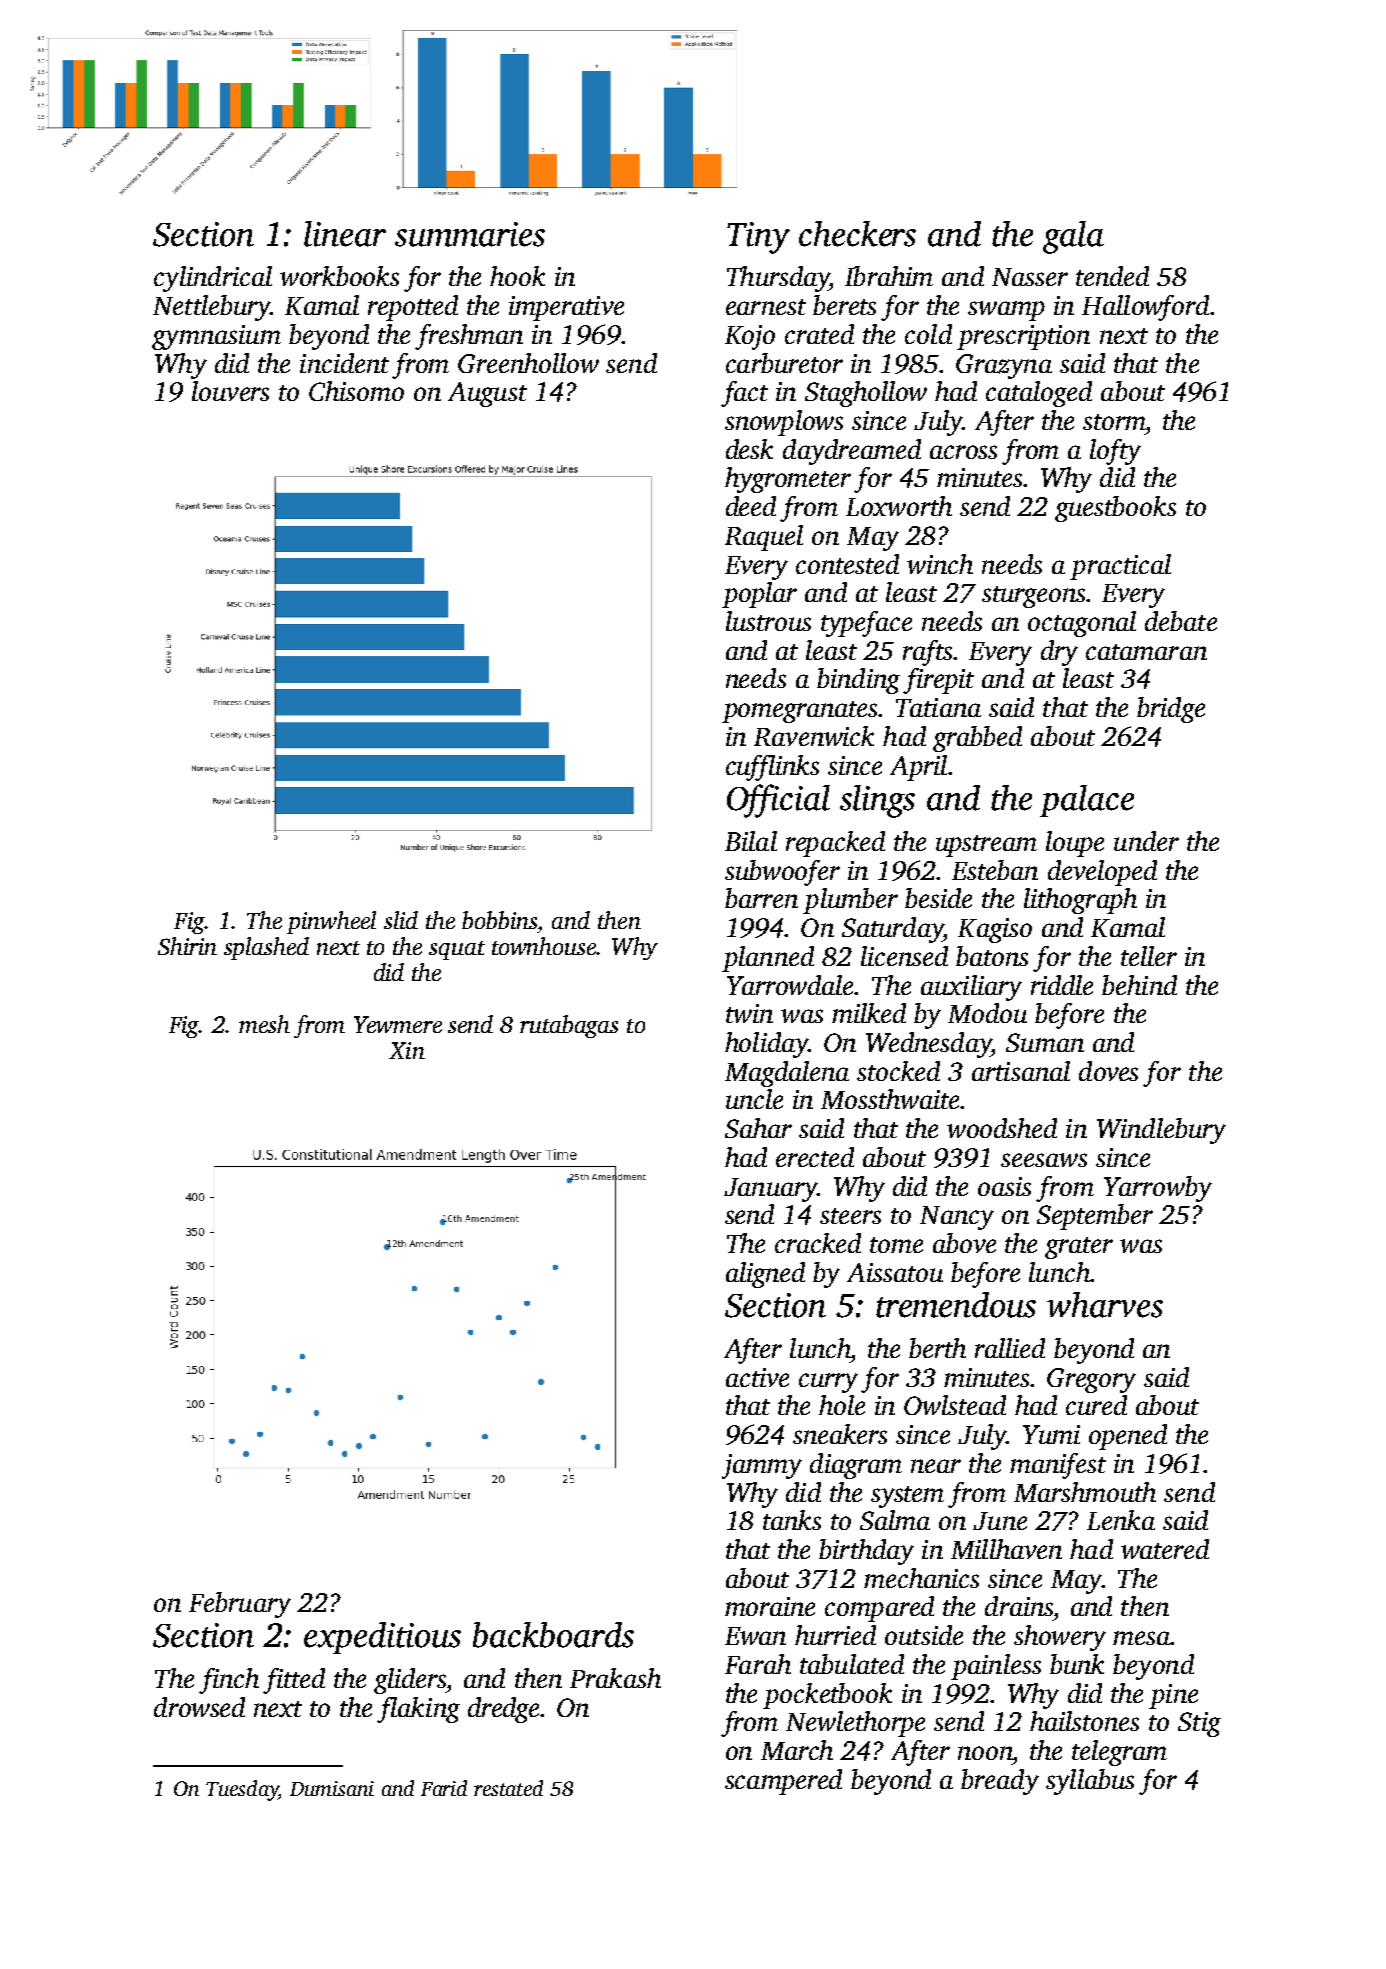 This screenshot has height=1969, width=1386. I want to click on cold, so click(928, 334).
